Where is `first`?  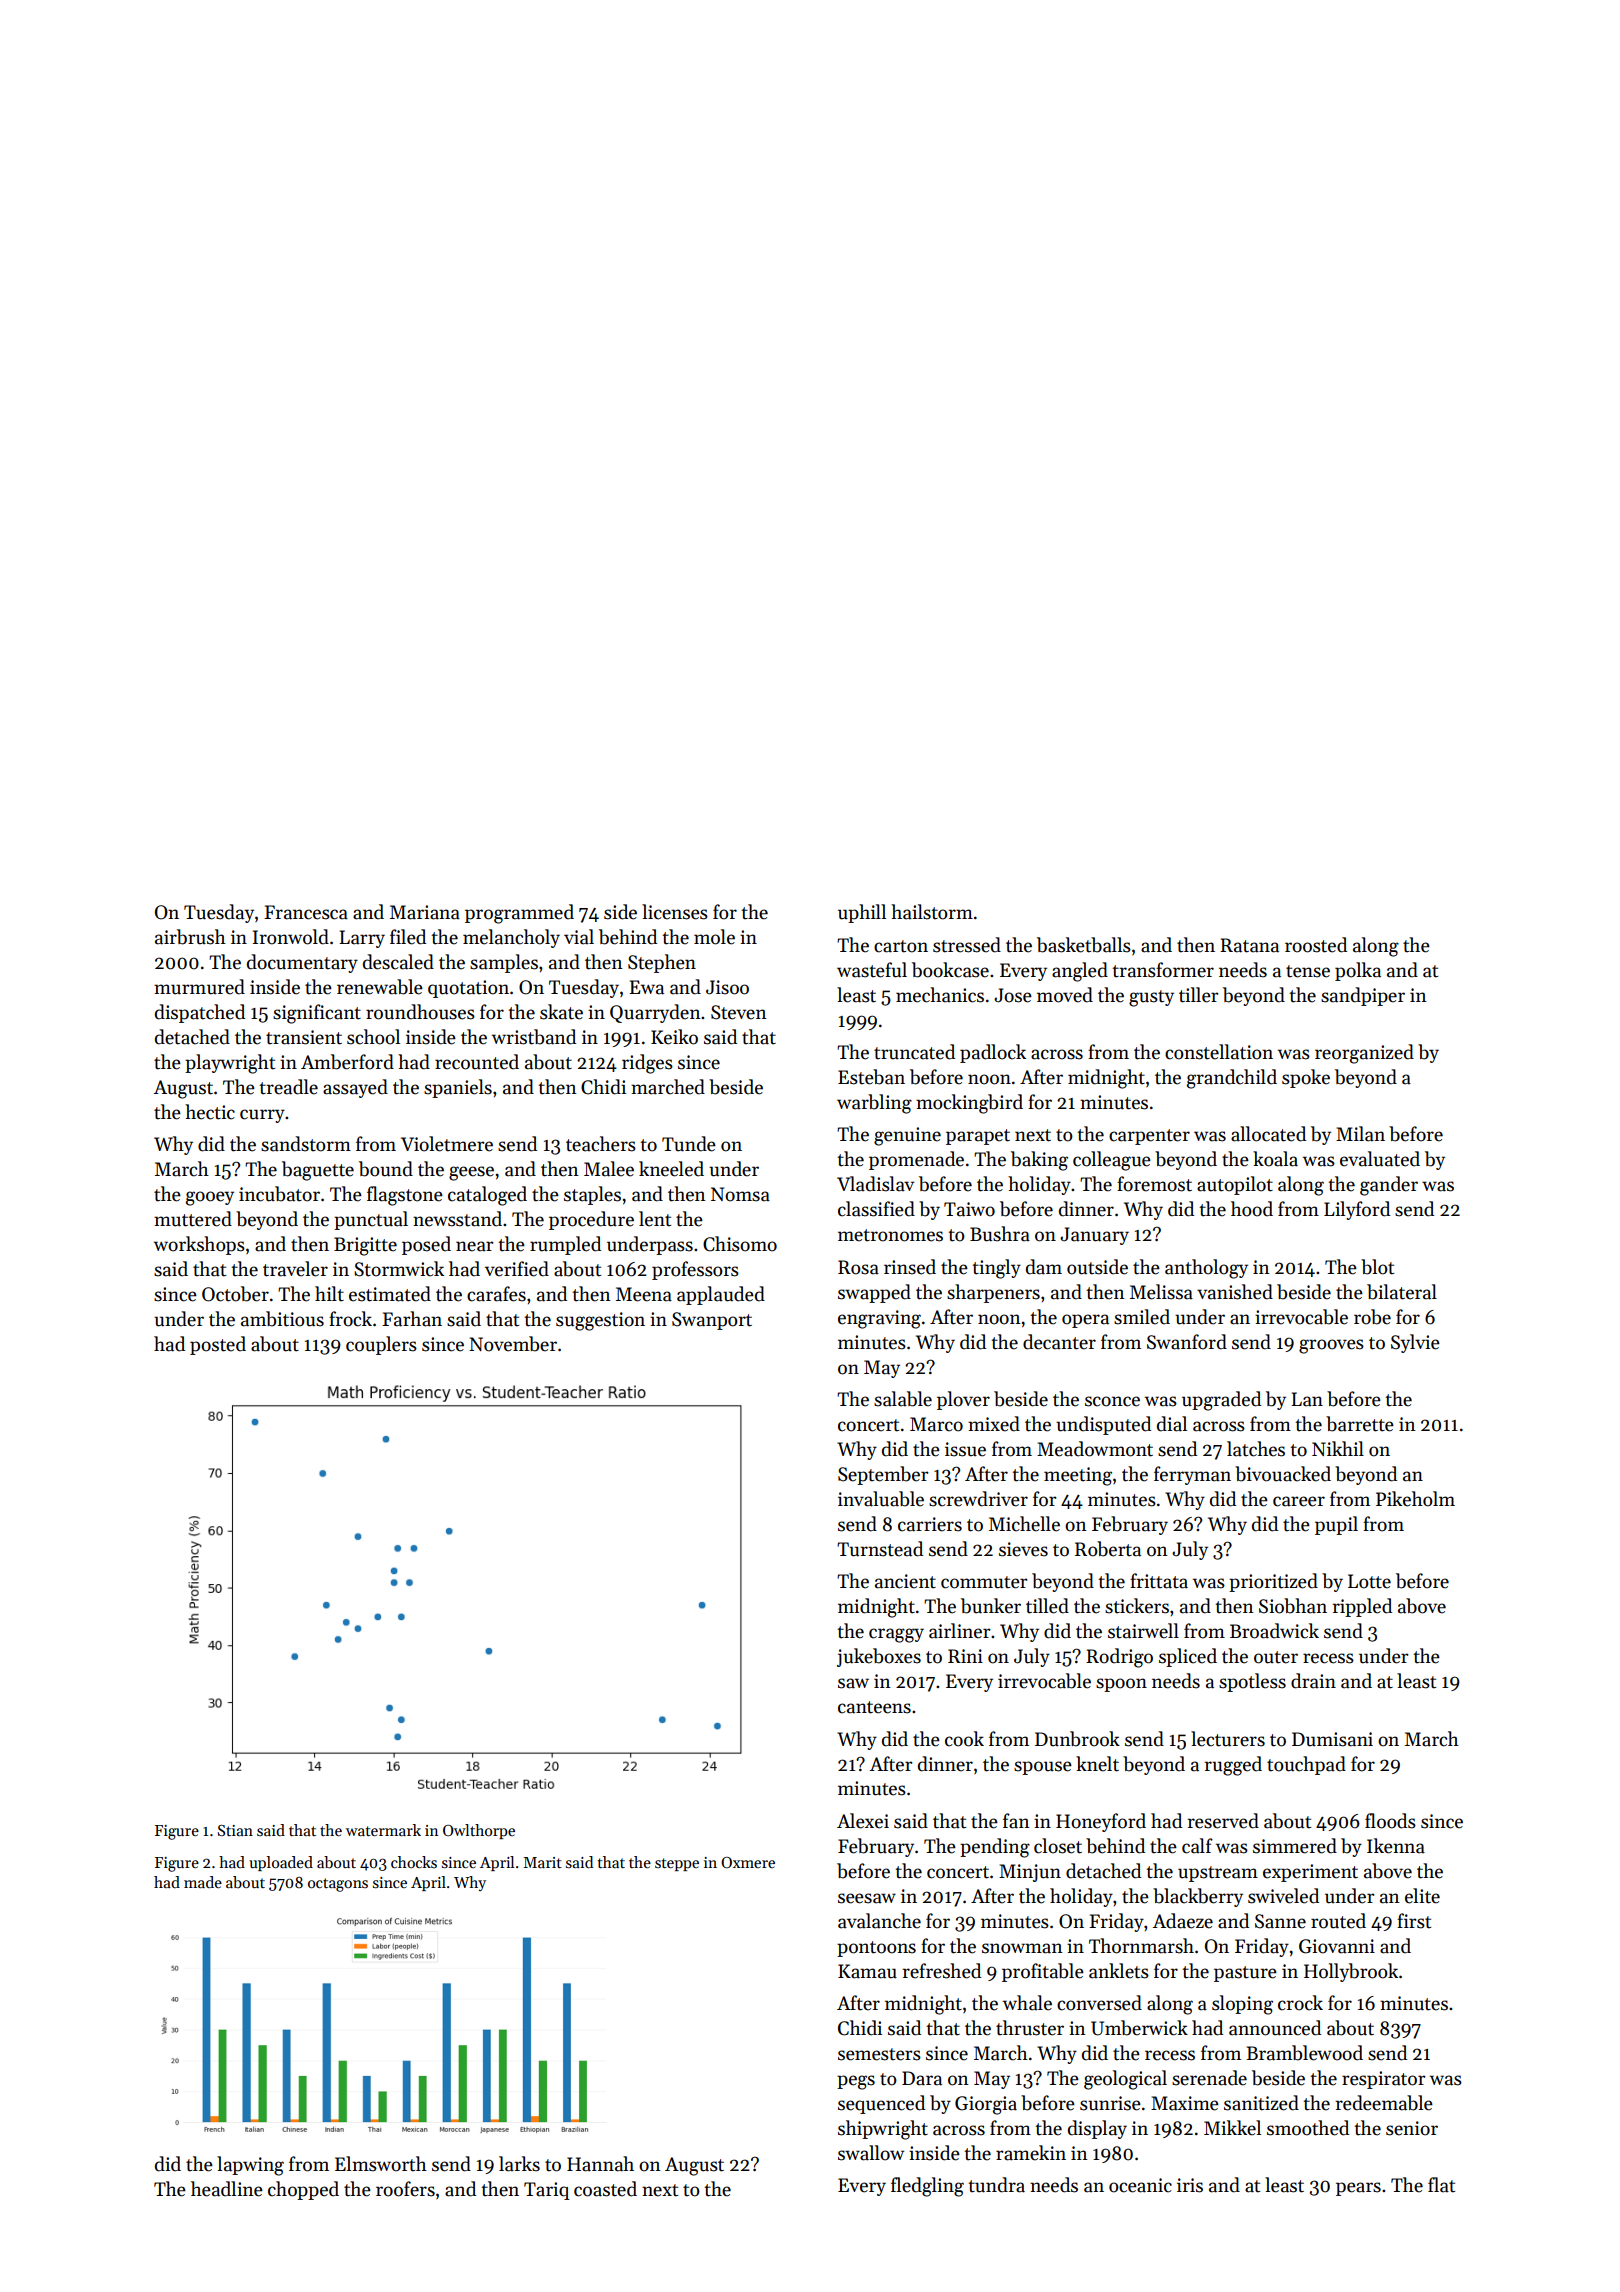
first is located at coordinates (1414, 1921).
